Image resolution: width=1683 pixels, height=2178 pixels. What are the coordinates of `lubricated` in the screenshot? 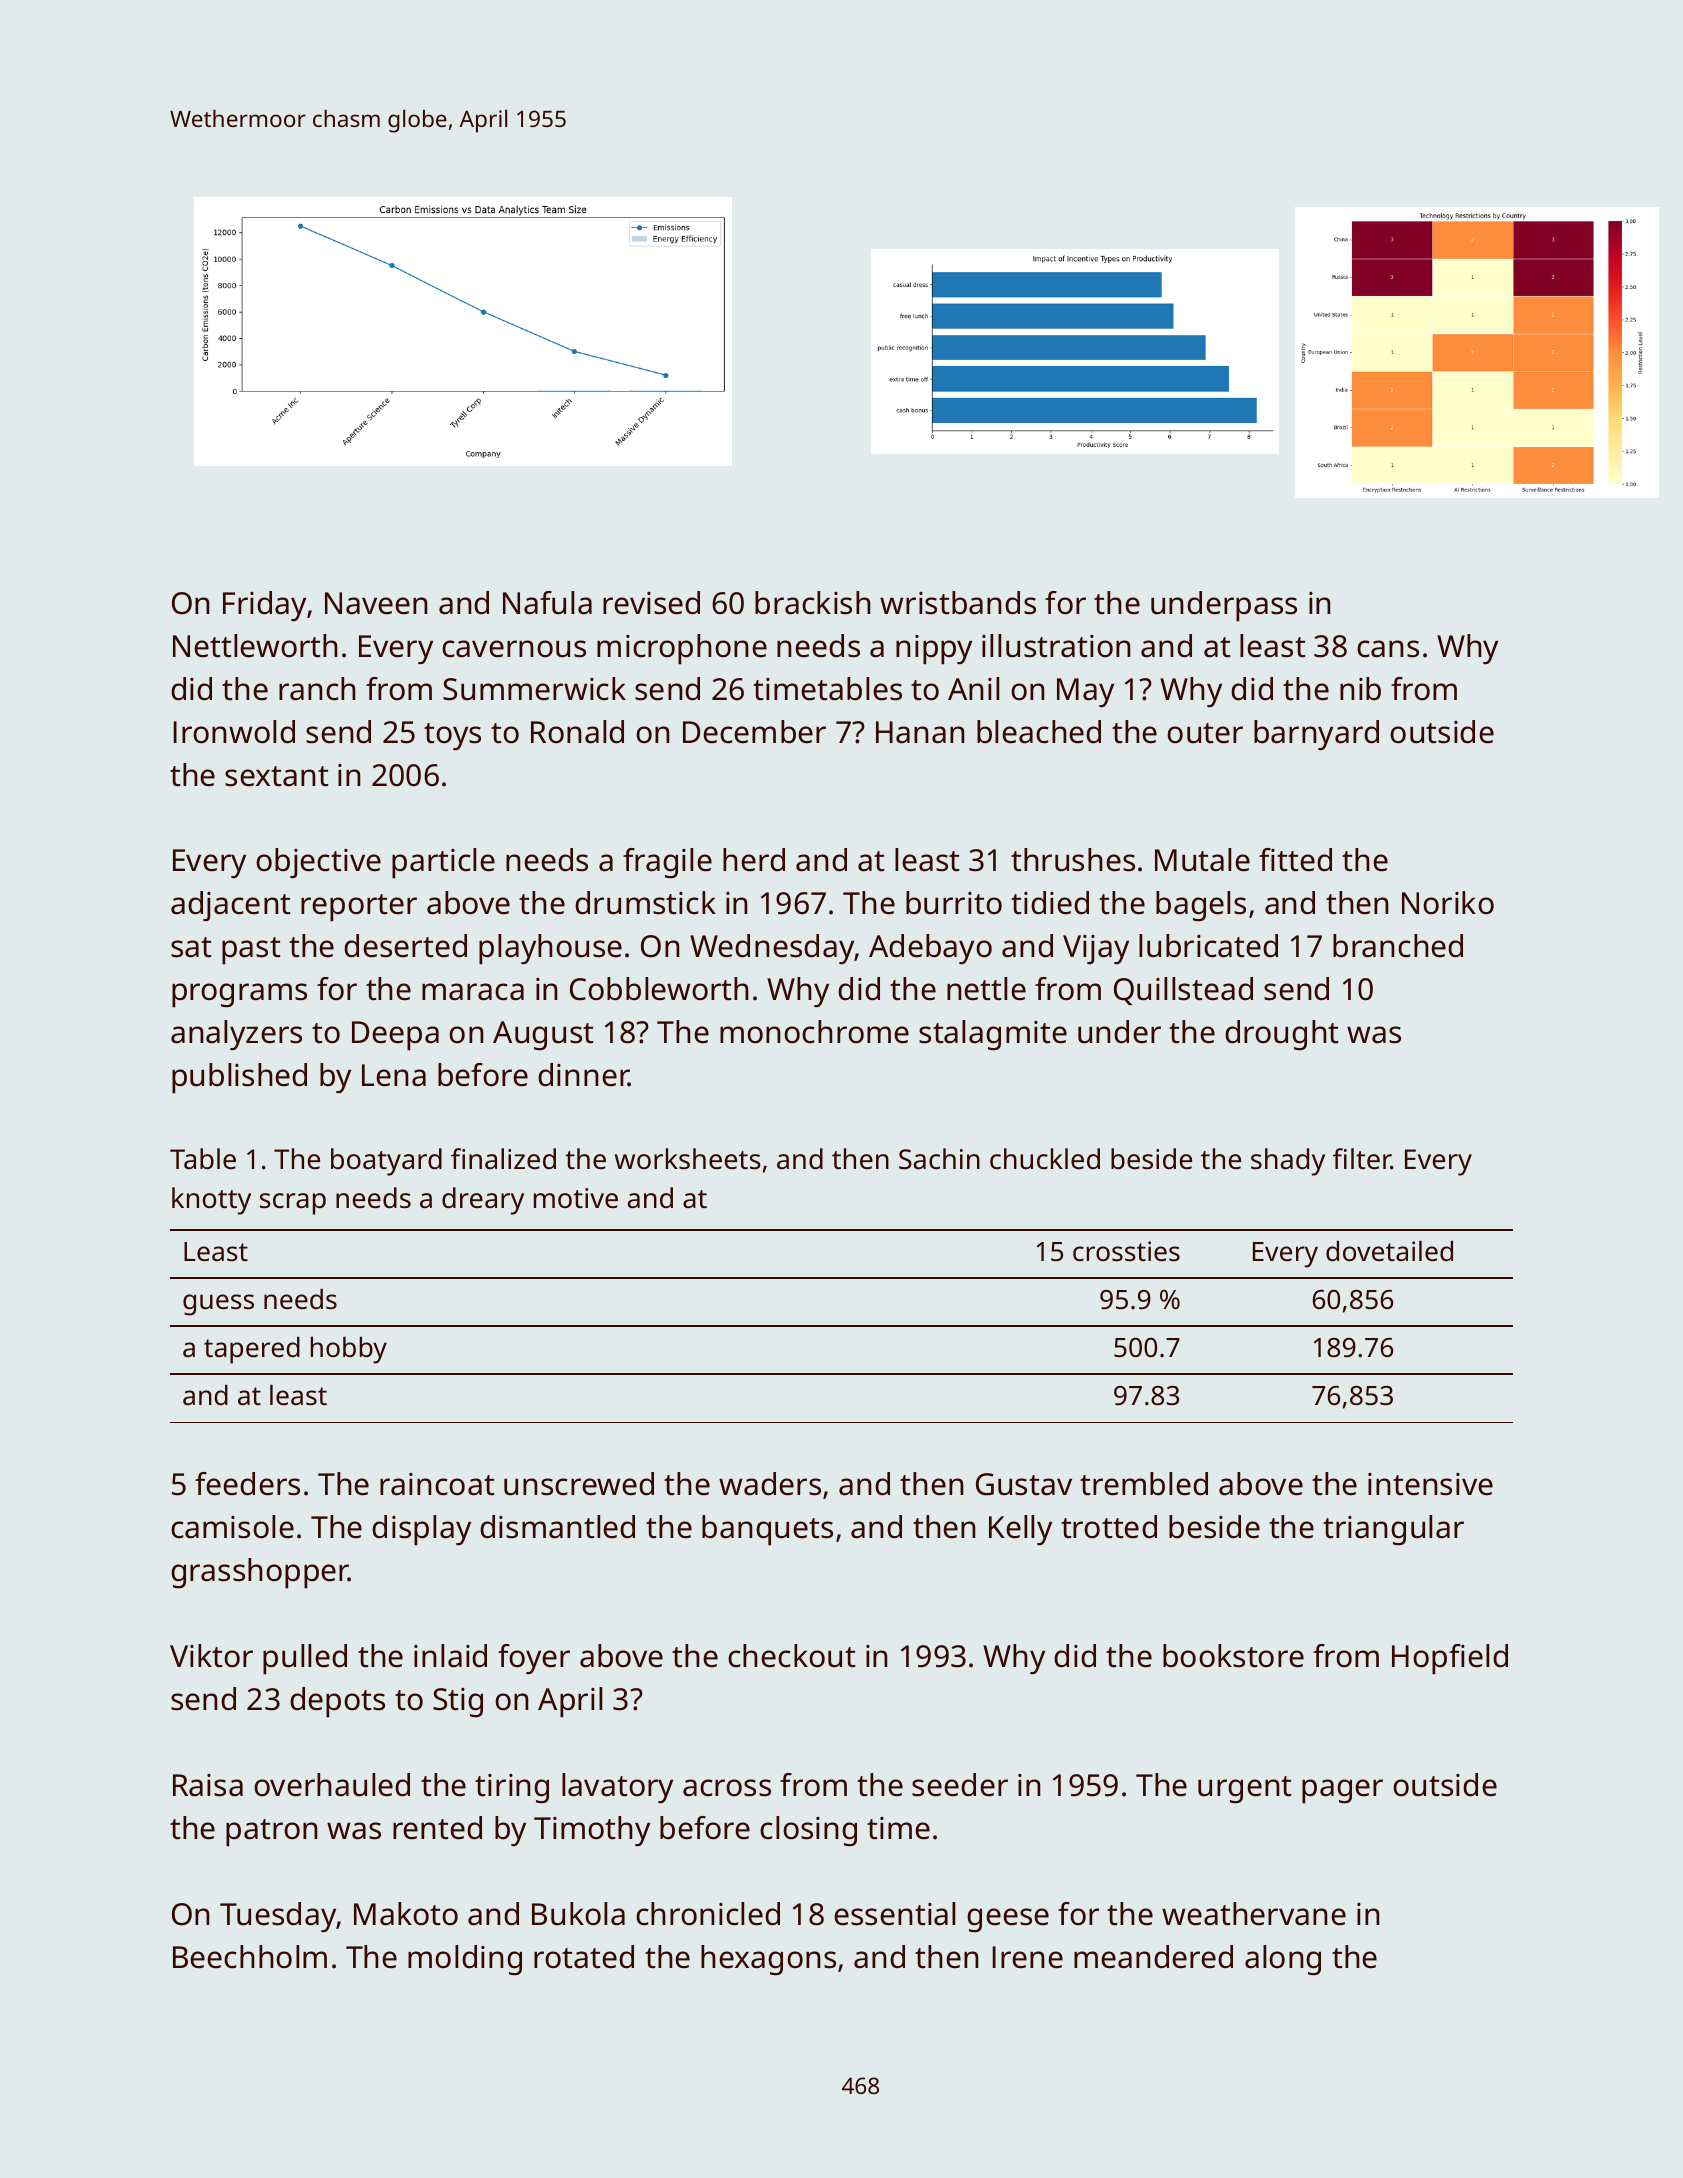 It's located at (1208, 946).
